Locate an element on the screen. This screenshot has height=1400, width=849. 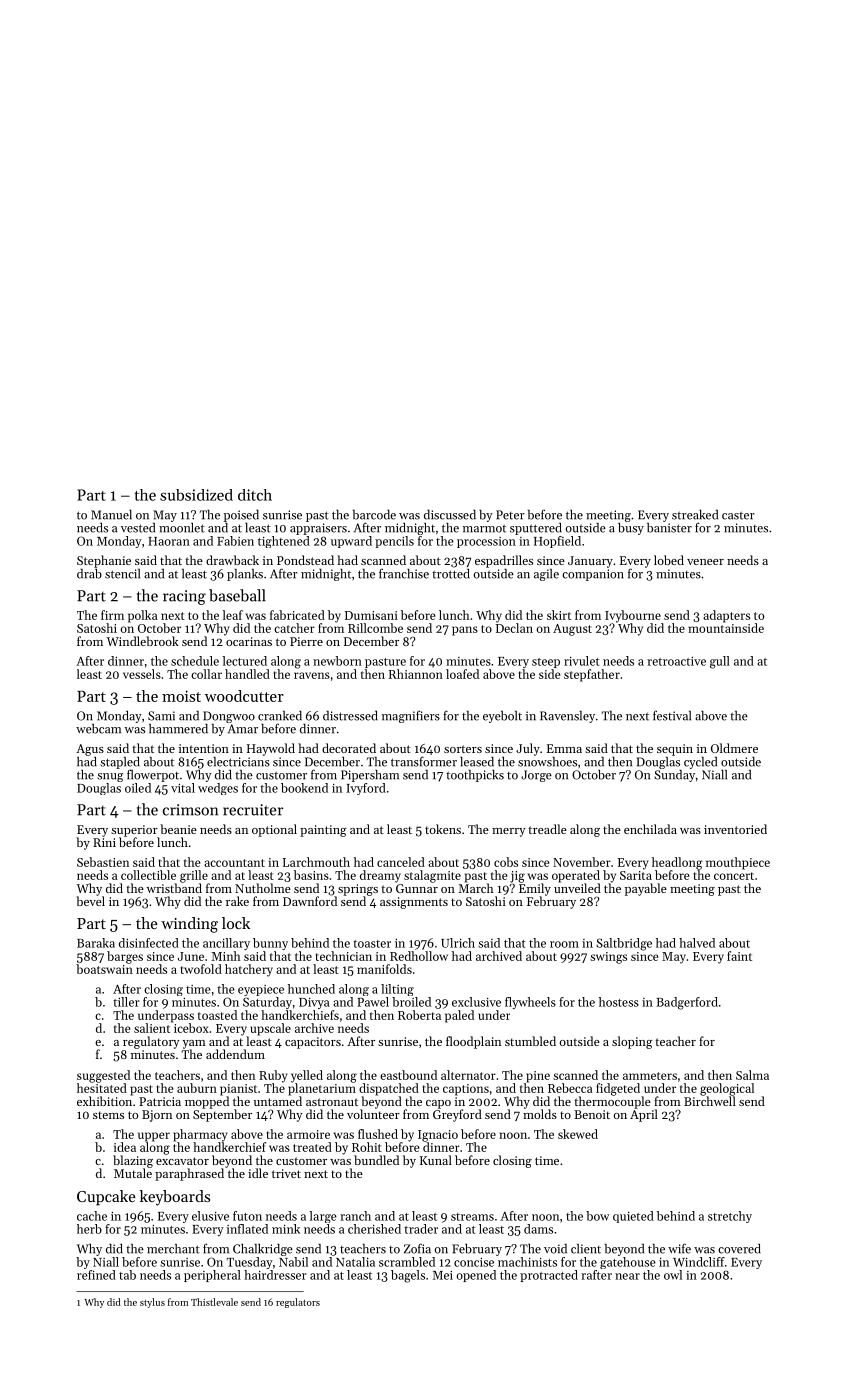
webcam is located at coordinates (98, 729).
